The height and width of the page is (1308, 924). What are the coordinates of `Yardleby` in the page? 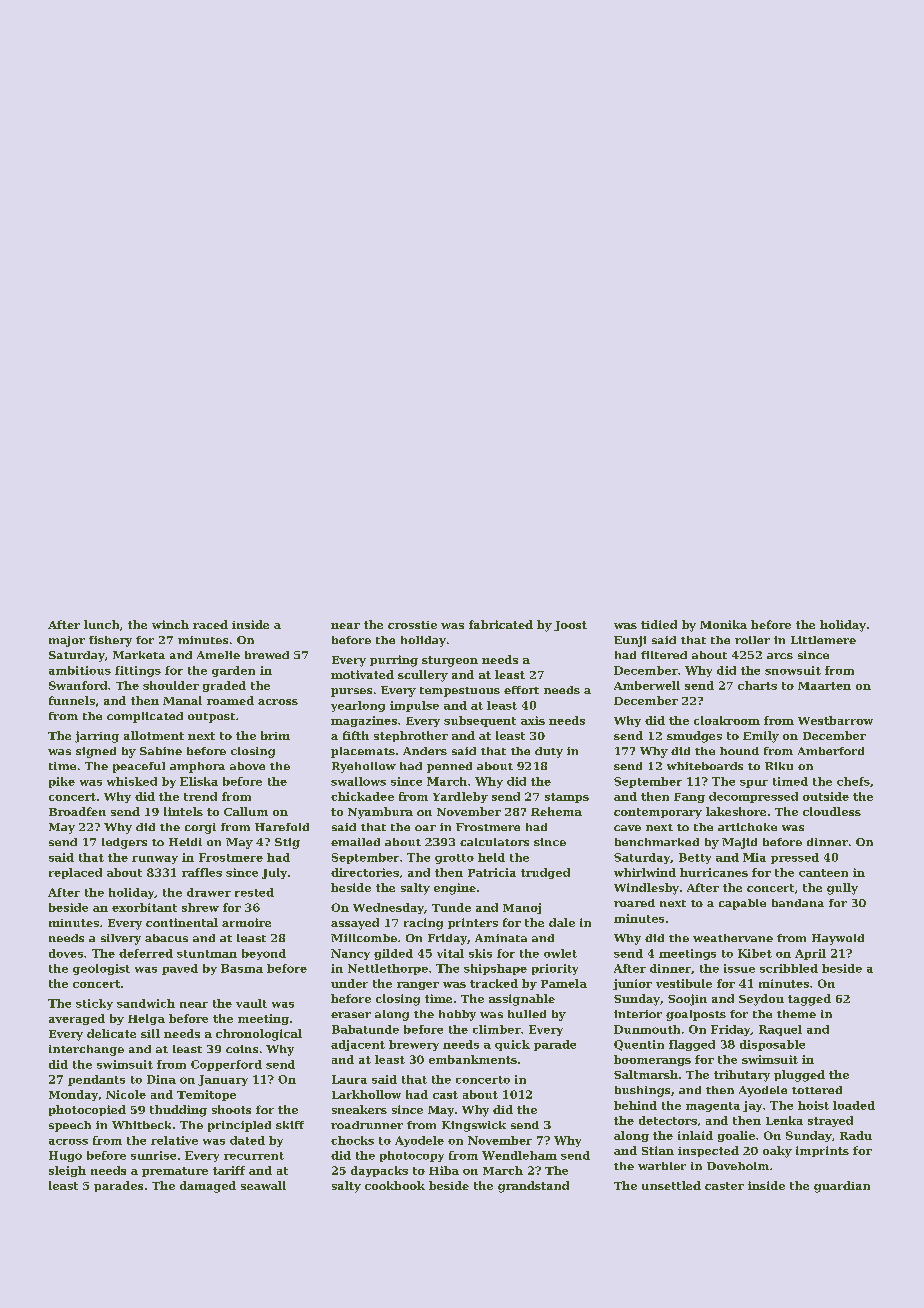 It's located at (460, 797).
